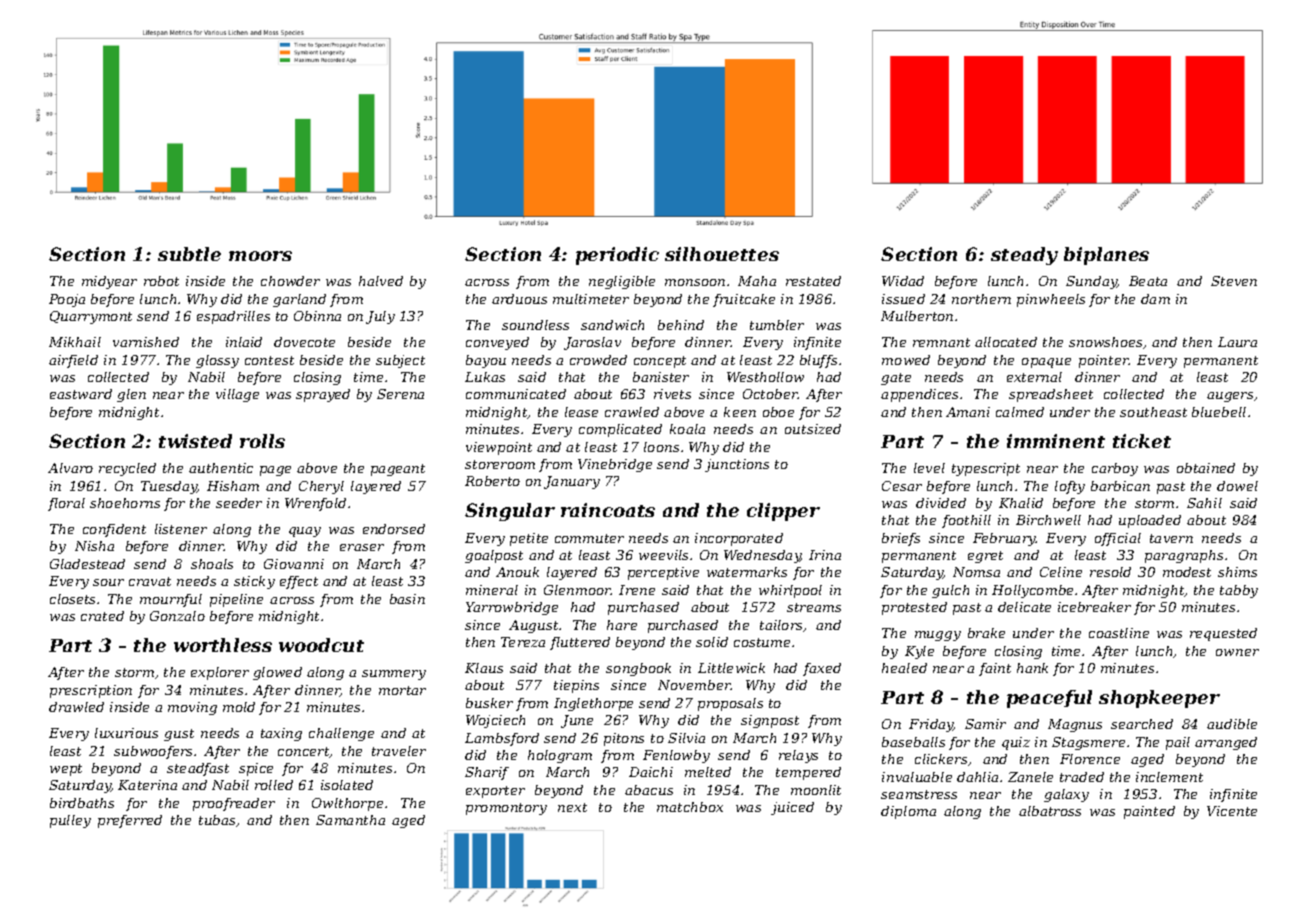  What do you see at coordinates (223, 645) in the screenshot?
I see `worthless` at bounding box center [223, 645].
